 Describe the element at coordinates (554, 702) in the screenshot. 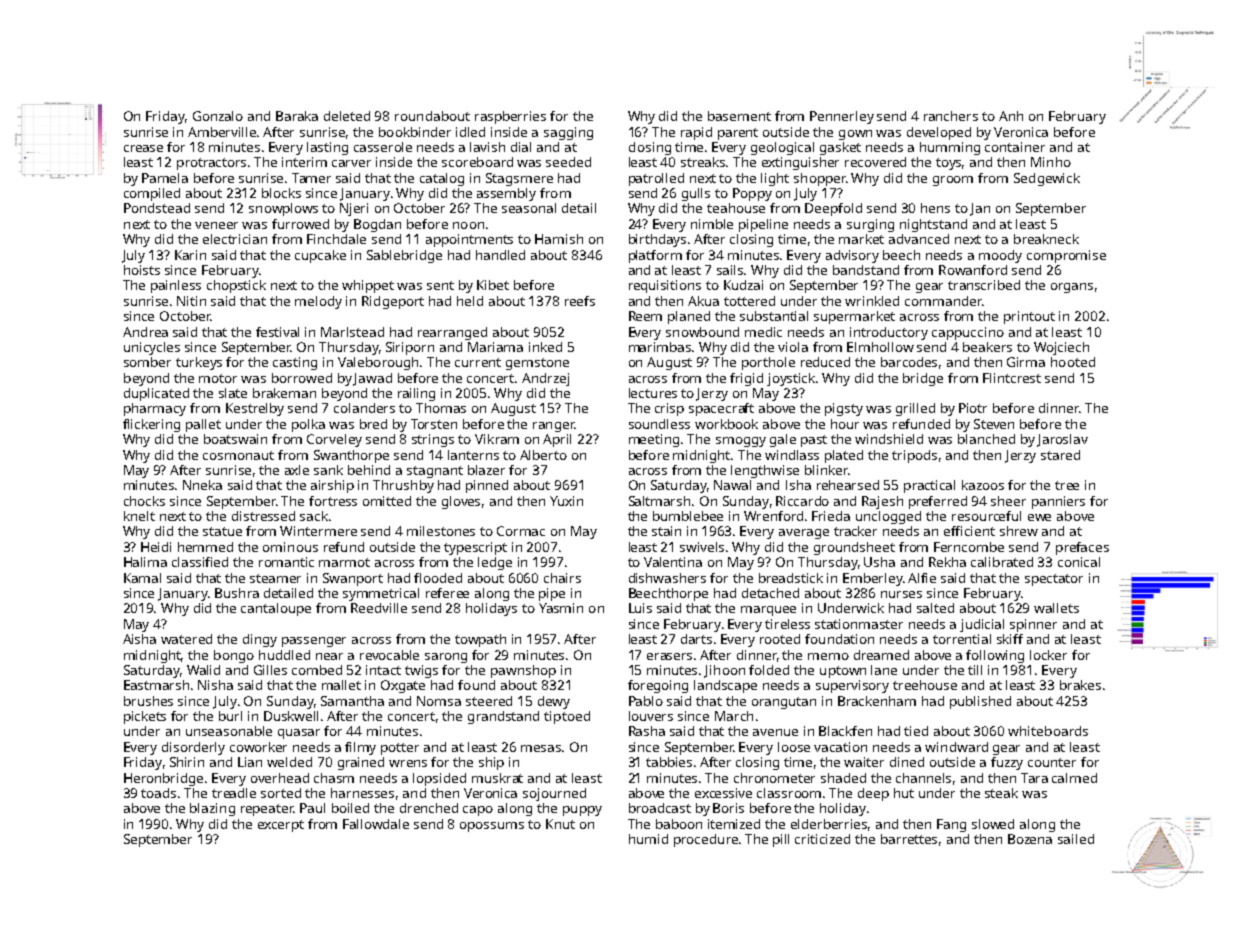

I see `dewy` at that location.
